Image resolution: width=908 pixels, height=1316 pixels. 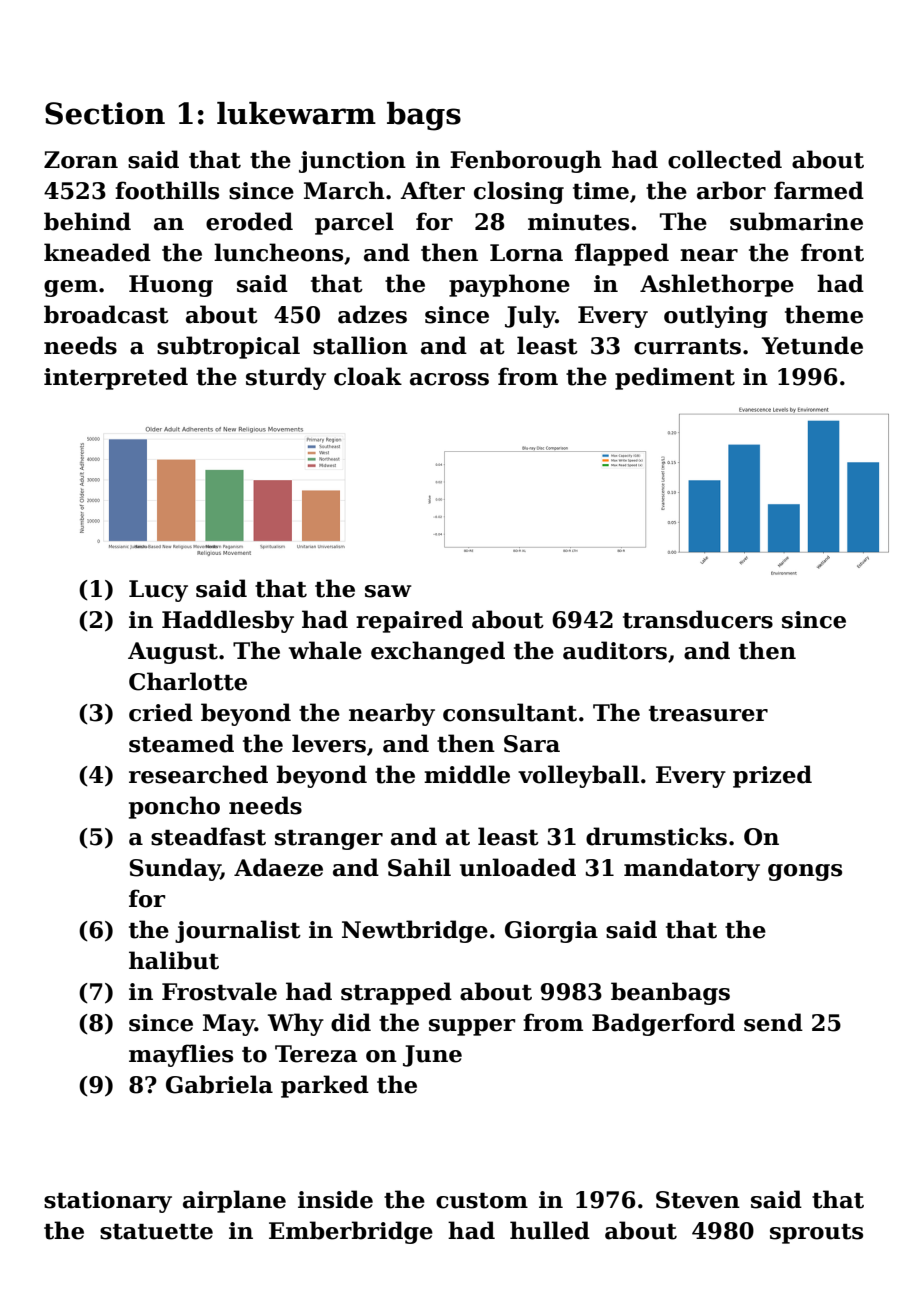 I want to click on statuette, so click(x=156, y=1232).
